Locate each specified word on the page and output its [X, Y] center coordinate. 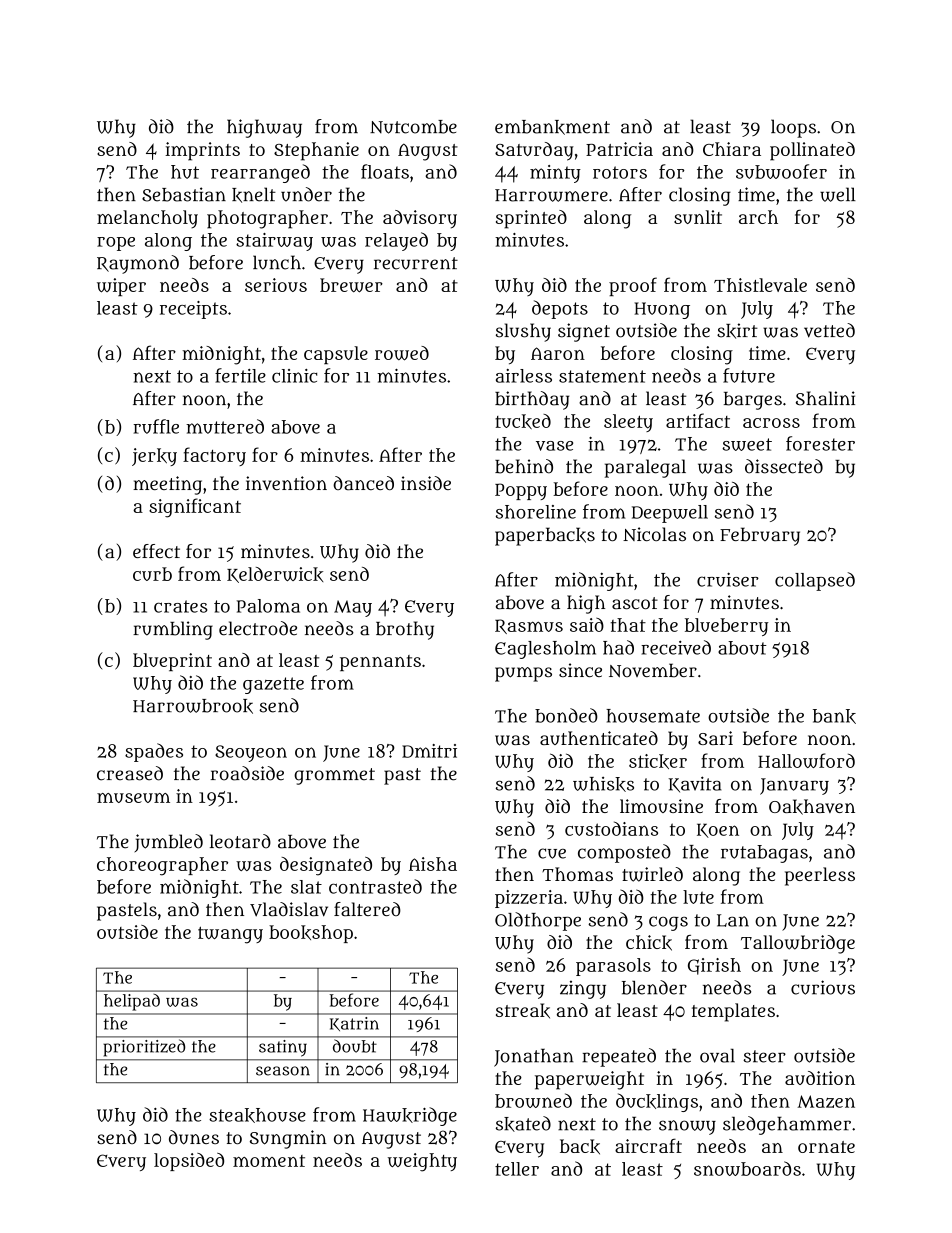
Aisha [433, 864]
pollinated [812, 151]
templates [733, 1012]
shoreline [536, 512]
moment [269, 1161]
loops [793, 128]
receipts [193, 310]
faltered [367, 909]
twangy [230, 935]
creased [130, 773]
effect [156, 551]
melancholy [147, 219]
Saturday [534, 151]
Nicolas [654, 534]
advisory [420, 219]
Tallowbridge [798, 944]
